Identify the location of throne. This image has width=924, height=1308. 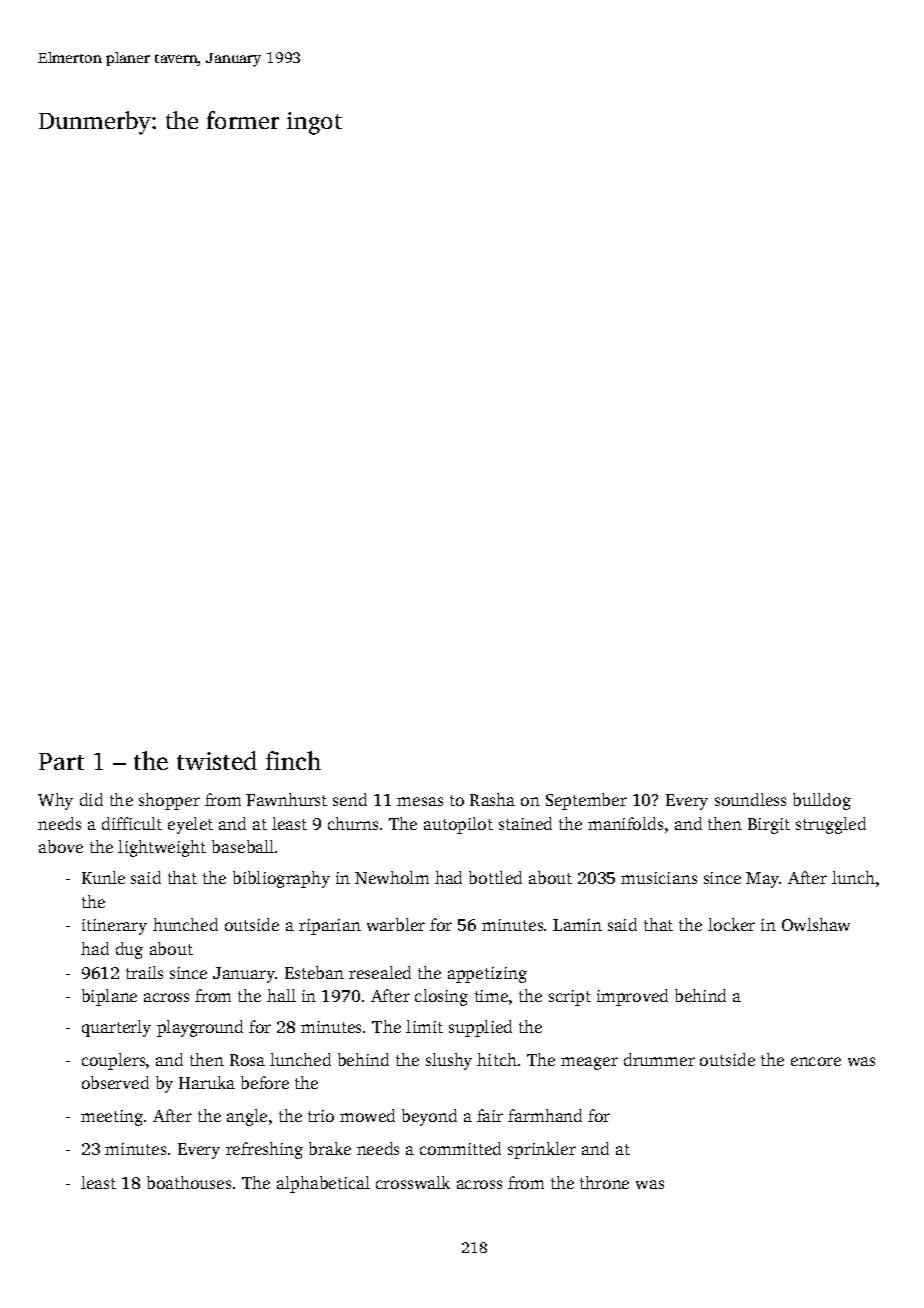
(604, 1182).
